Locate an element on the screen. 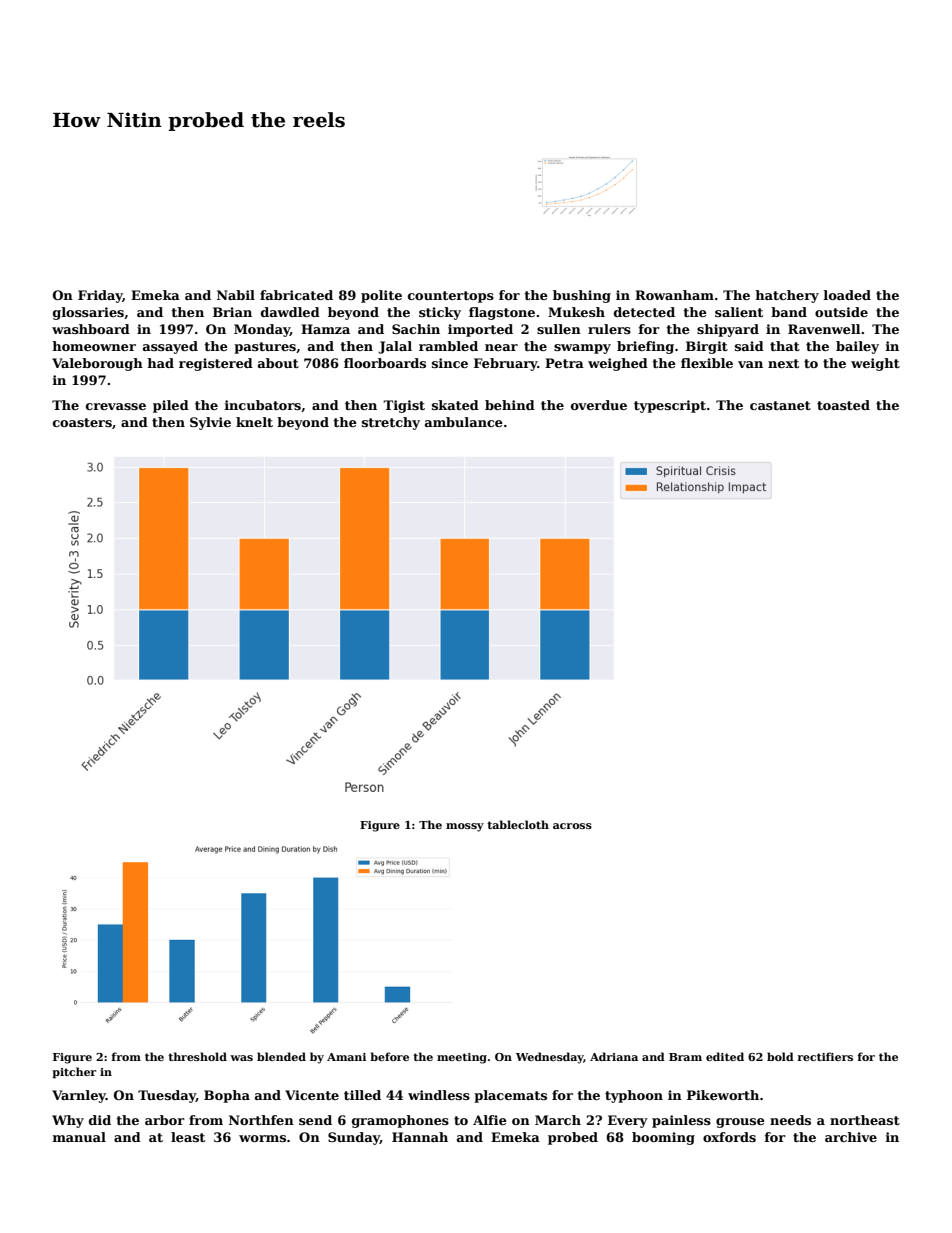 This screenshot has width=952, height=1233. worms is located at coordinates (262, 1138).
